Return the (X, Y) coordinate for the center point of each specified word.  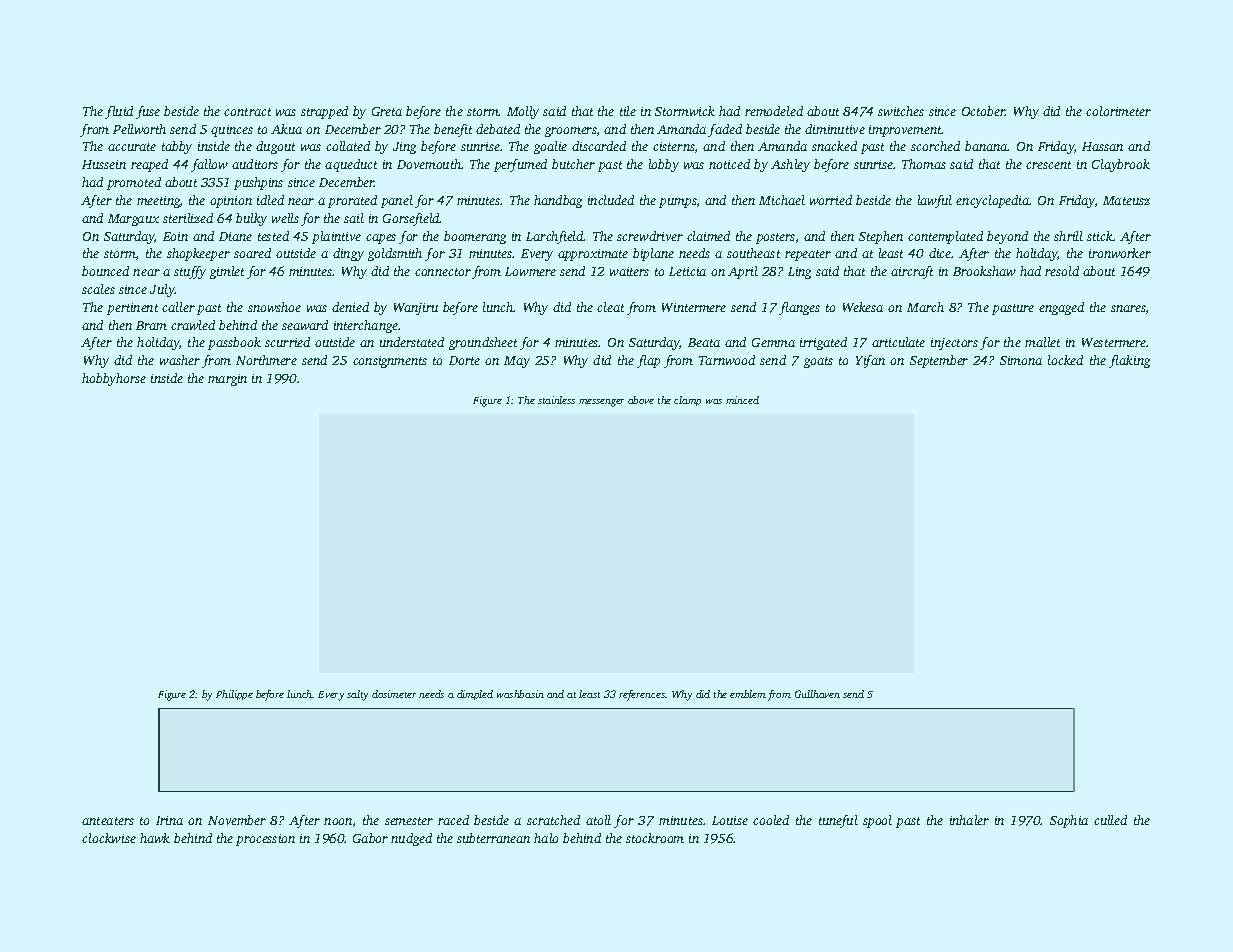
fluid (119, 112)
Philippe (234, 695)
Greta (387, 111)
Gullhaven (817, 694)
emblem (748, 694)
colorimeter (1118, 111)
